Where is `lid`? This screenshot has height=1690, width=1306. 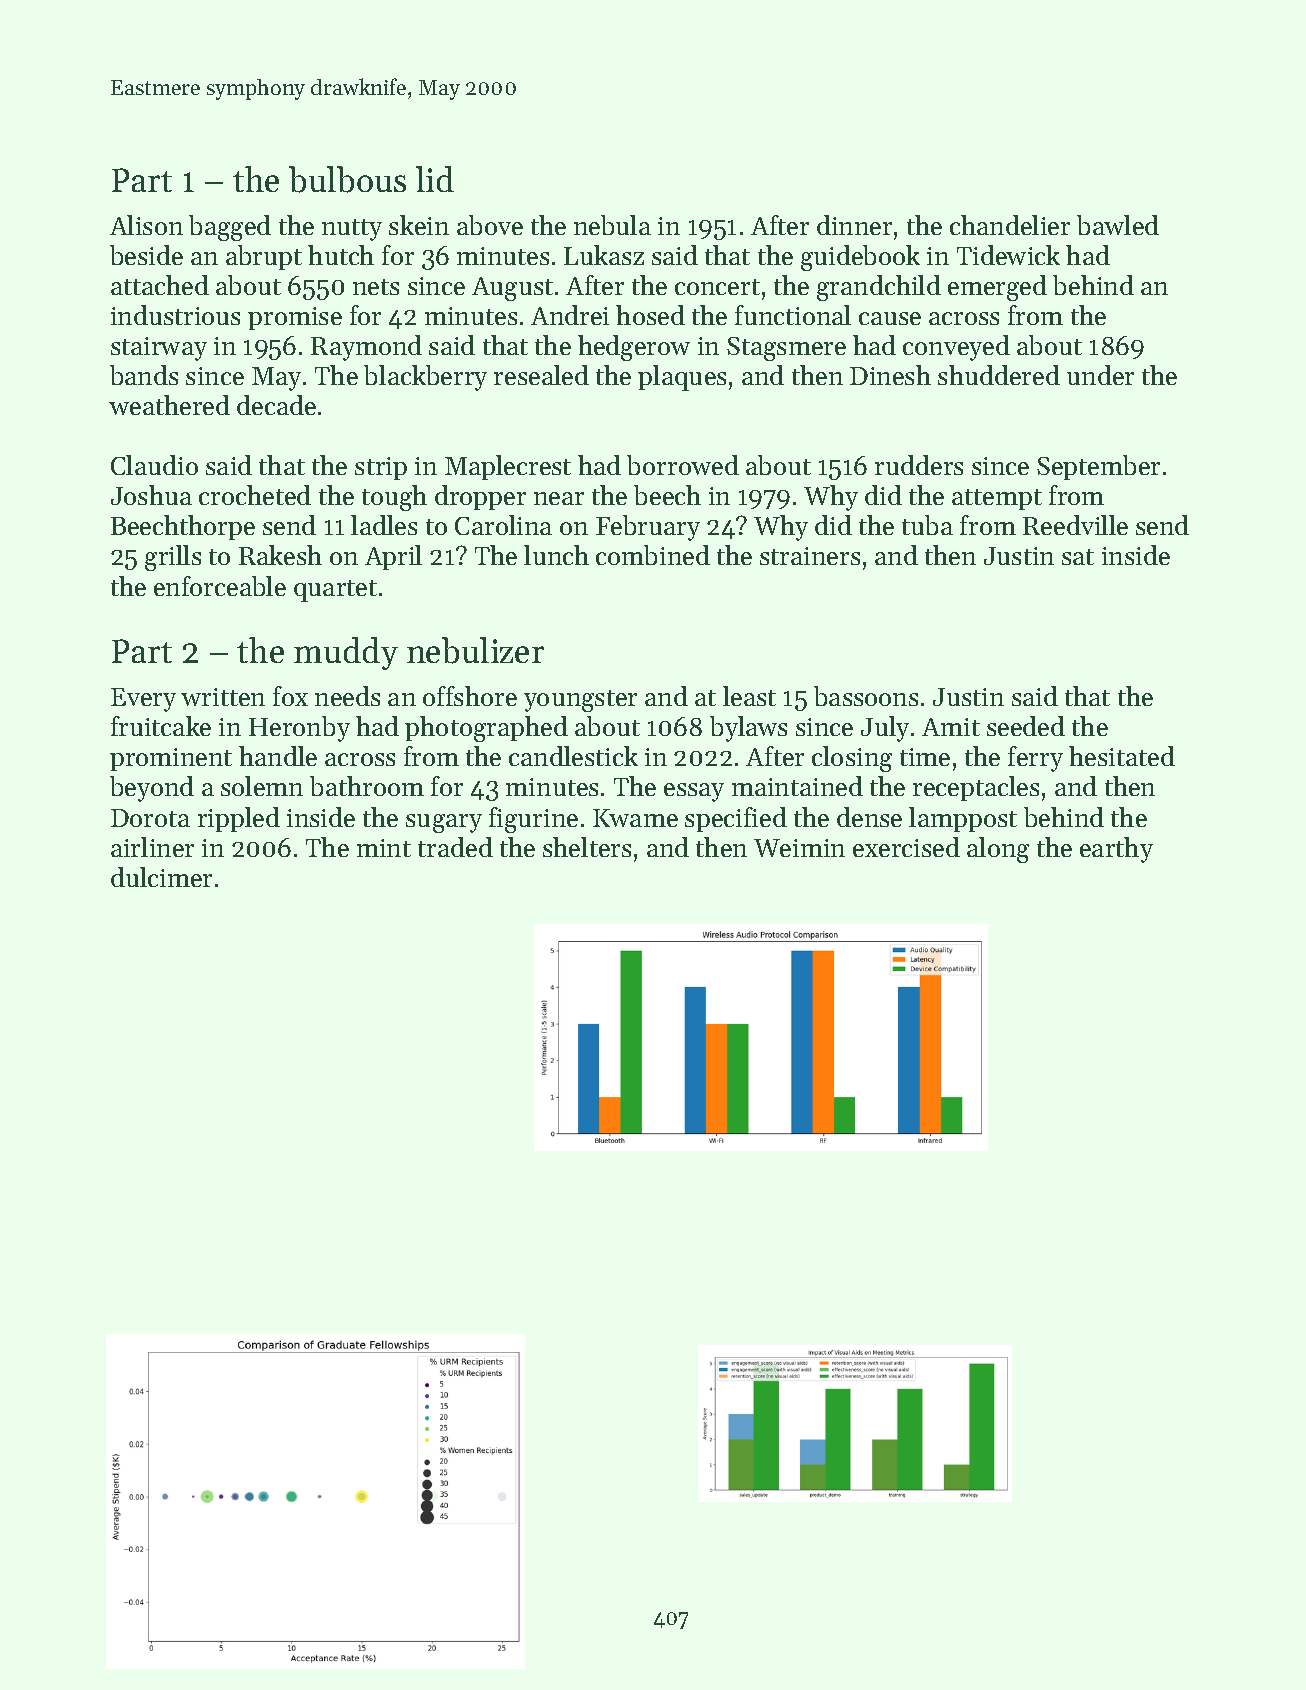
lid is located at coordinates (435, 179).
